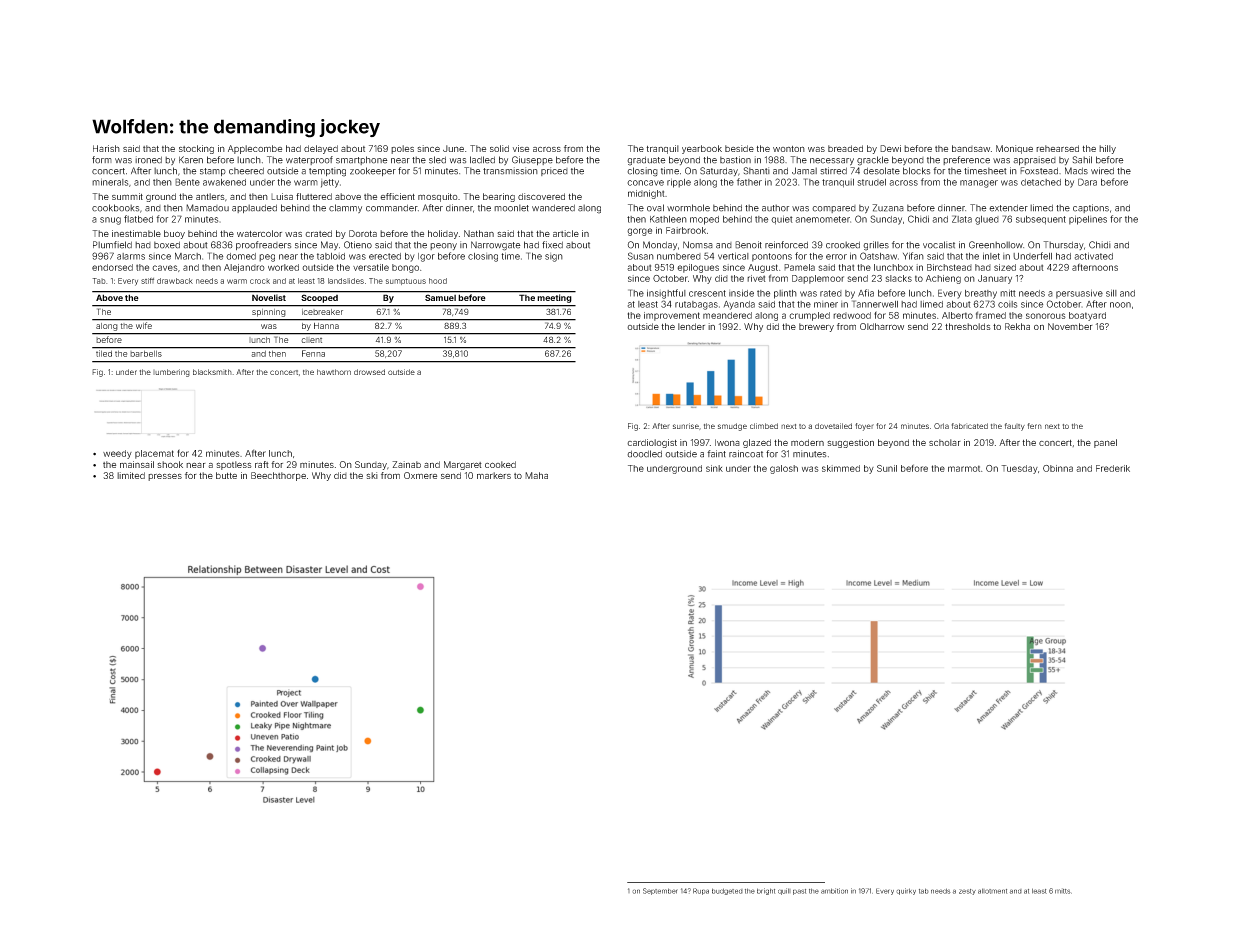 The image size is (1233, 952). What do you see at coordinates (115, 208) in the page?
I see `cookbooks` at bounding box center [115, 208].
